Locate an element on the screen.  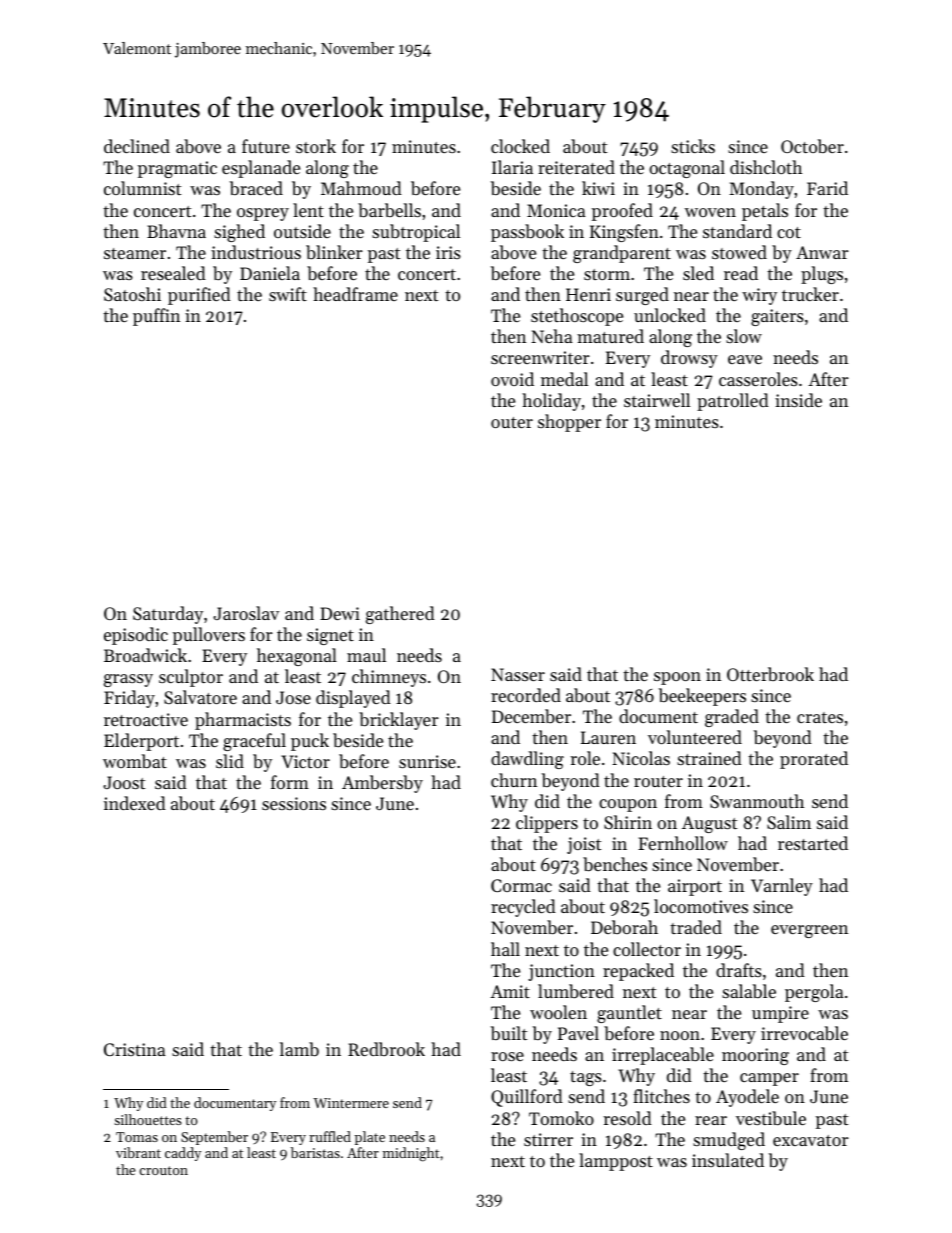
stairwell is located at coordinates (657, 400).
